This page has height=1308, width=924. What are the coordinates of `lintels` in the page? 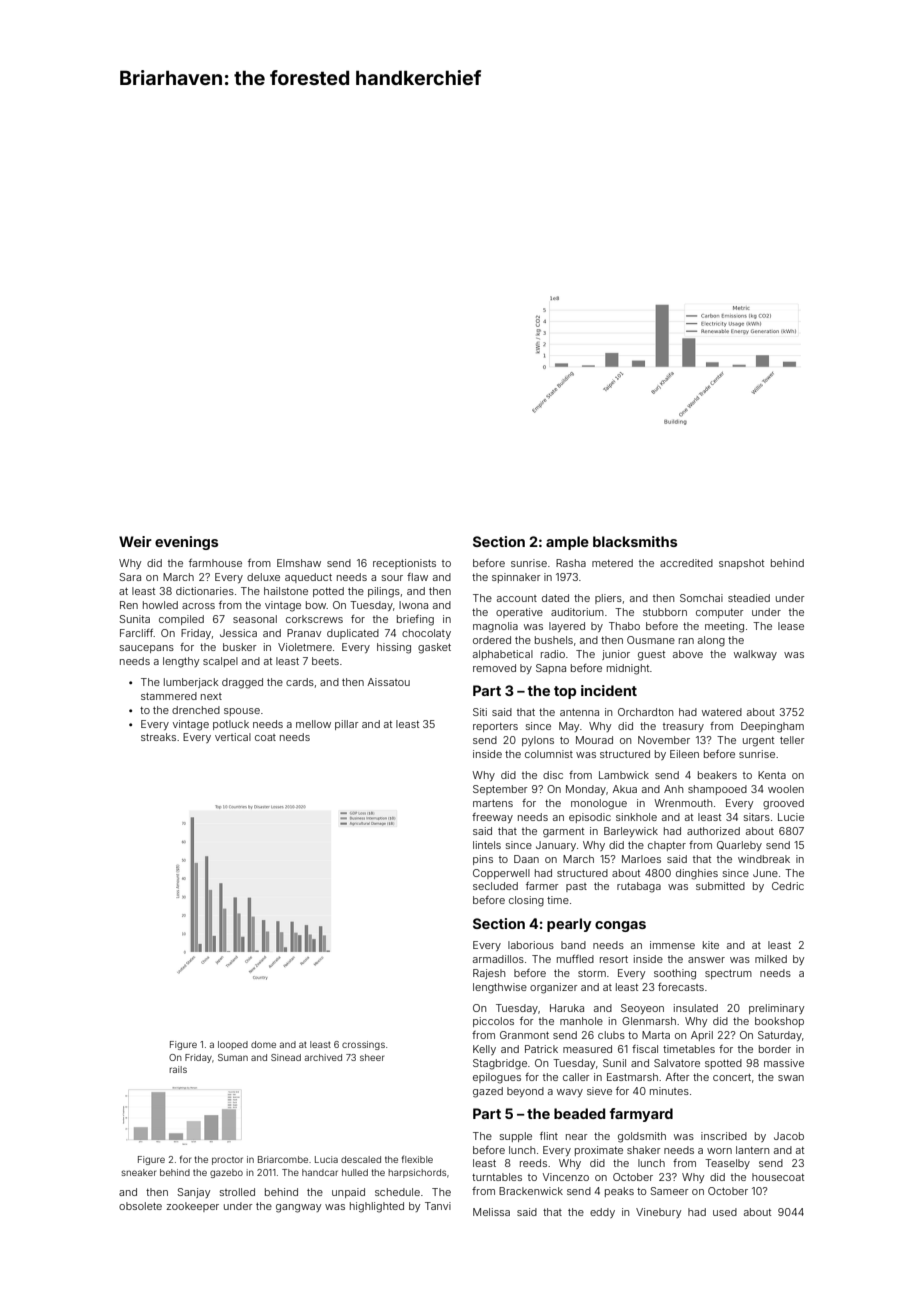 It's located at (487, 845).
